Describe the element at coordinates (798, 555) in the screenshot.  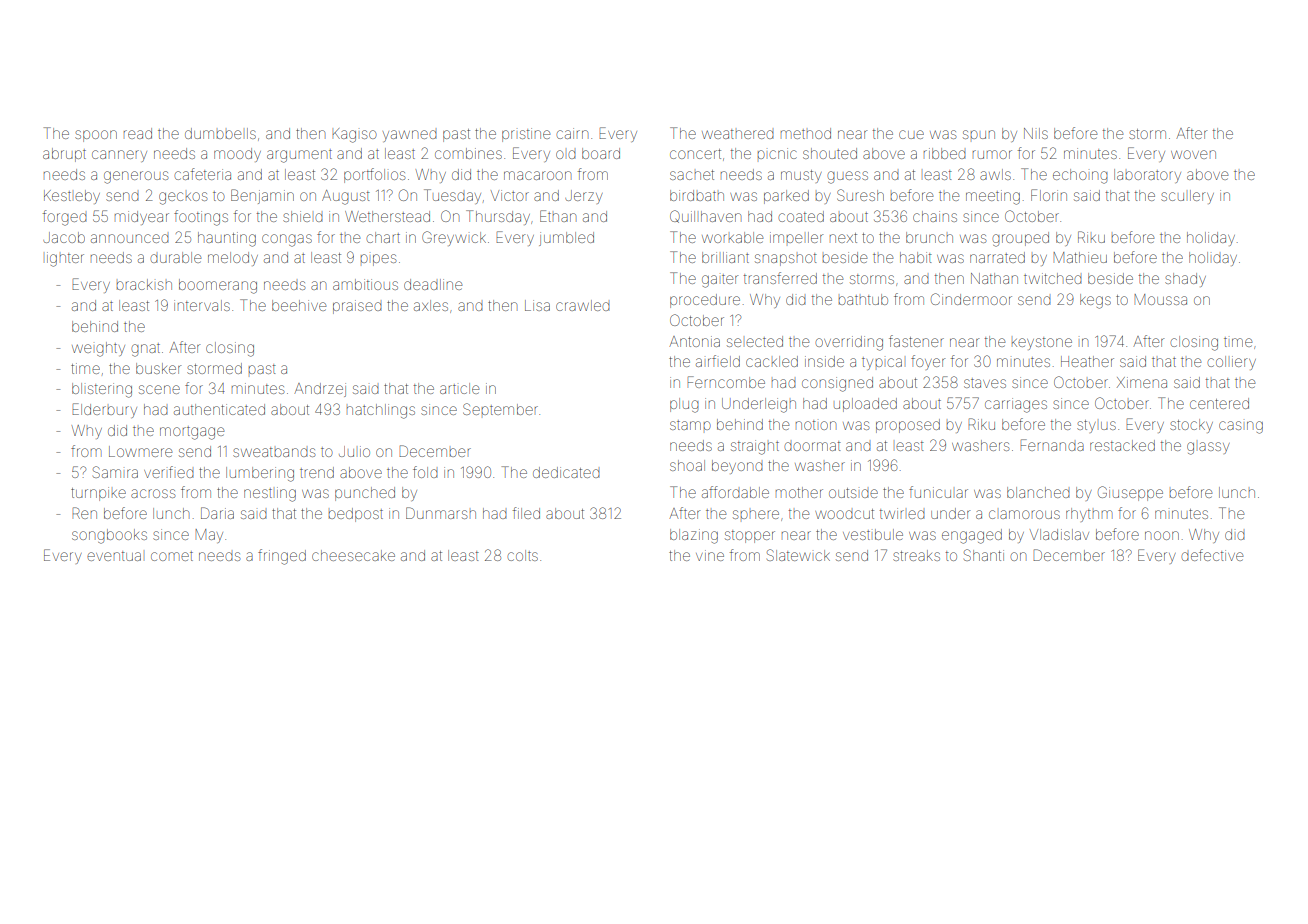
I see `Slatewick` at that location.
